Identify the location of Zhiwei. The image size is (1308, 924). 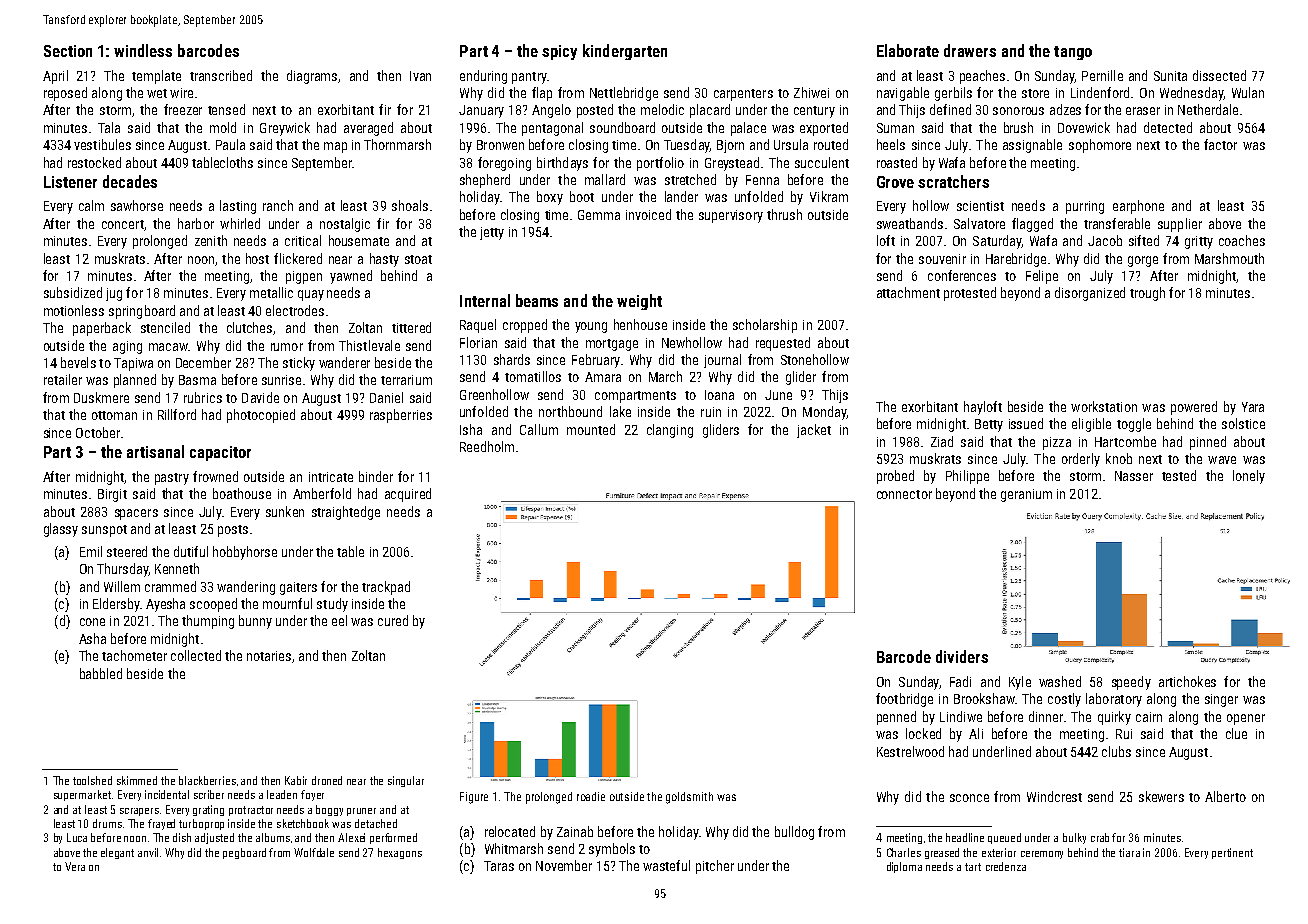
(811, 92).
